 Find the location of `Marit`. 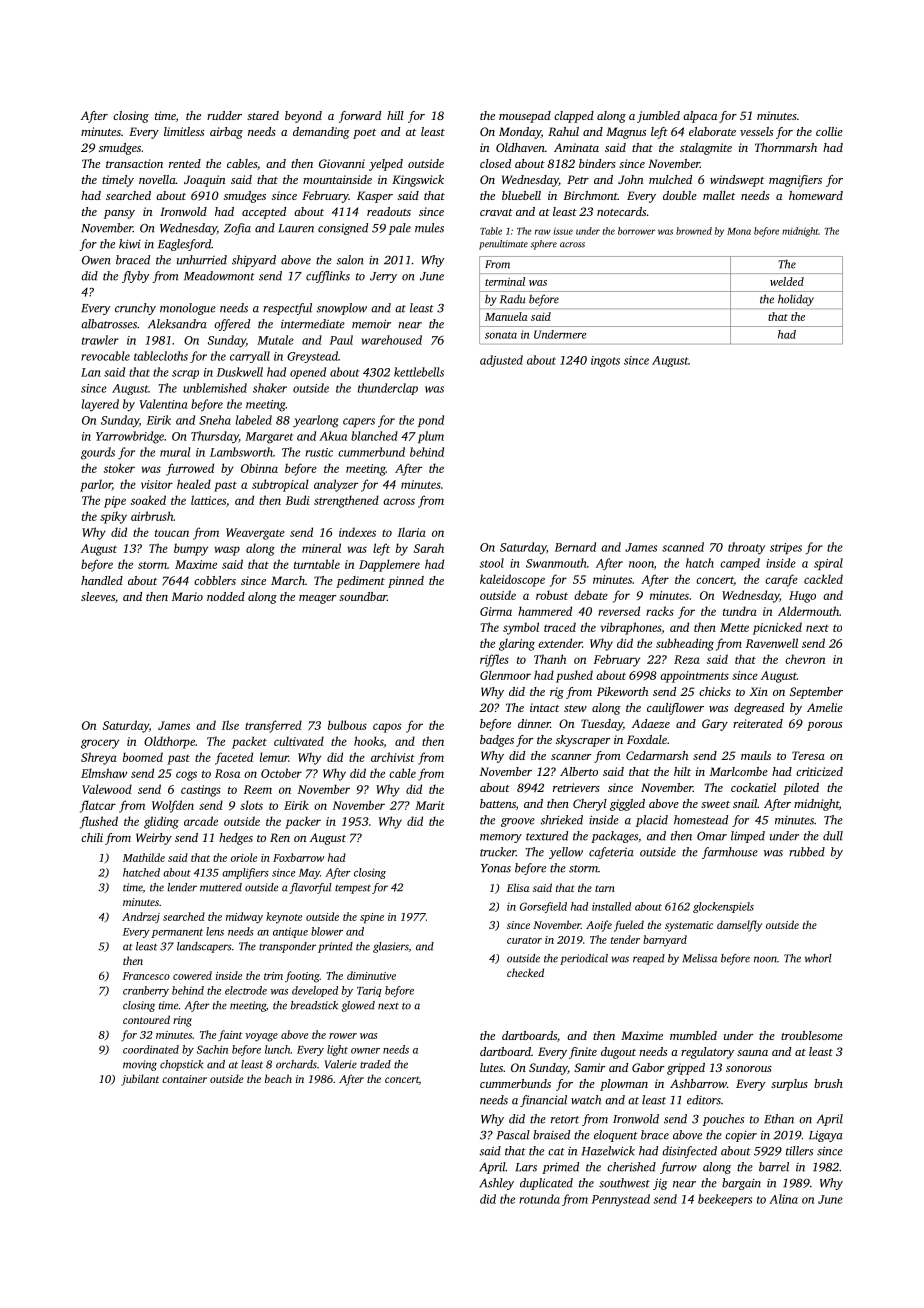

Marit is located at coordinates (430, 805).
